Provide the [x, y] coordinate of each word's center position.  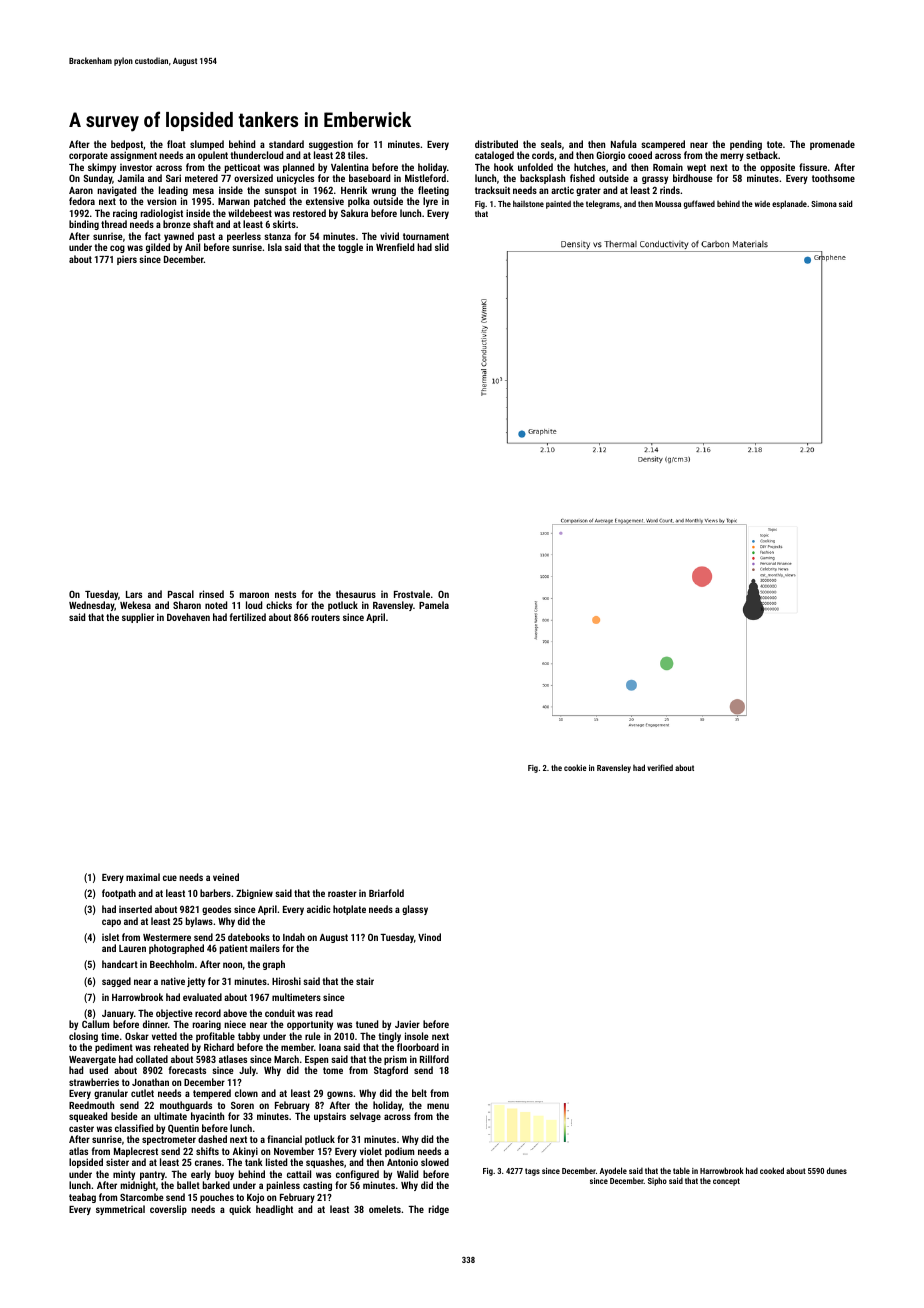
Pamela [434, 605]
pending [746, 145]
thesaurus [356, 594]
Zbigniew [254, 894]
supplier [138, 618]
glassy [415, 910]
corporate [88, 156]
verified [660, 767]
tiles [356, 155]
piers [127, 260]
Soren [242, 1105]
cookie [575, 767]
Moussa [668, 204]
